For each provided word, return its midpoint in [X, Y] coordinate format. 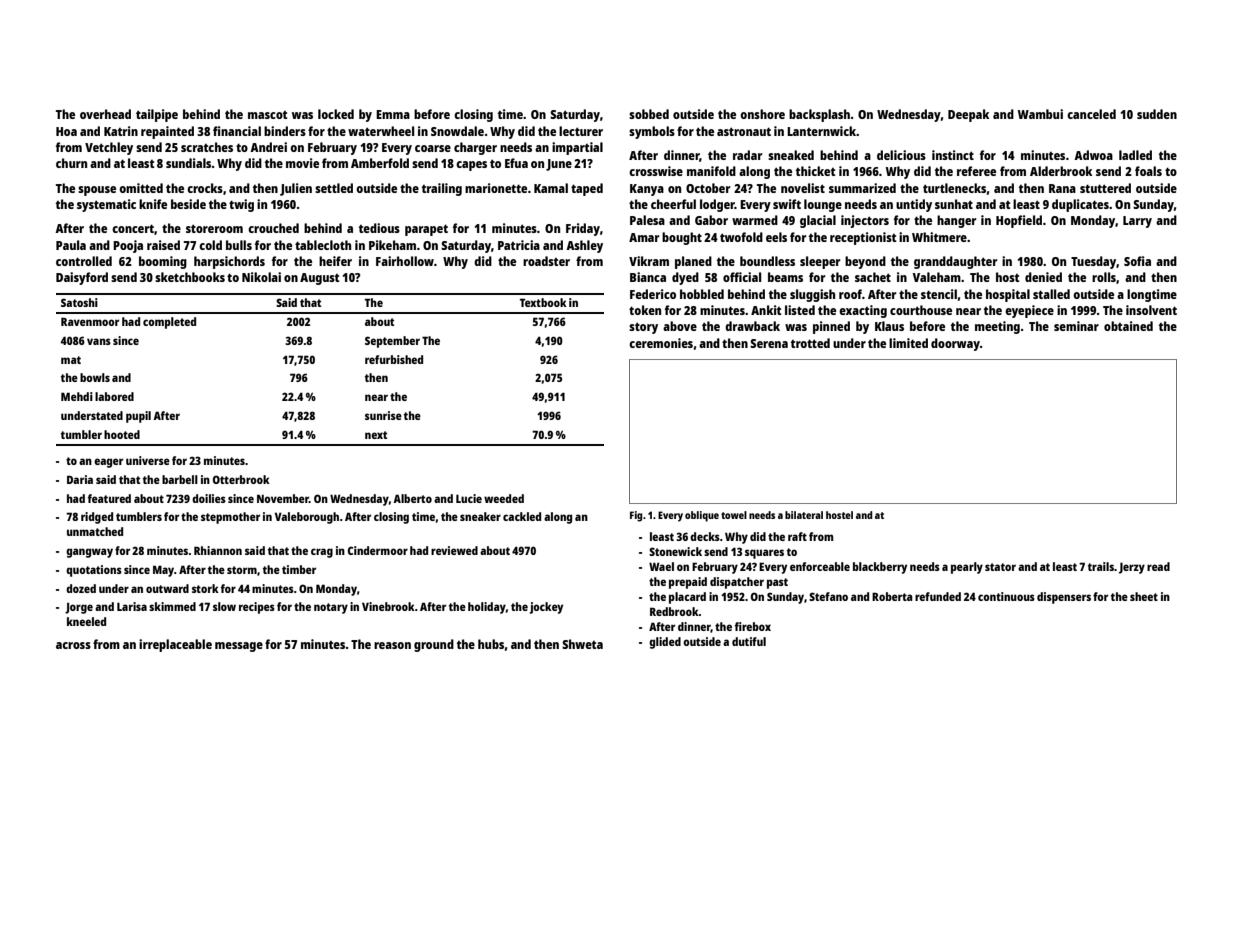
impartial [577, 148]
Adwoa [1093, 155]
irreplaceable [175, 645]
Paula [71, 245]
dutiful [749, 641]
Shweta [582, 644]
